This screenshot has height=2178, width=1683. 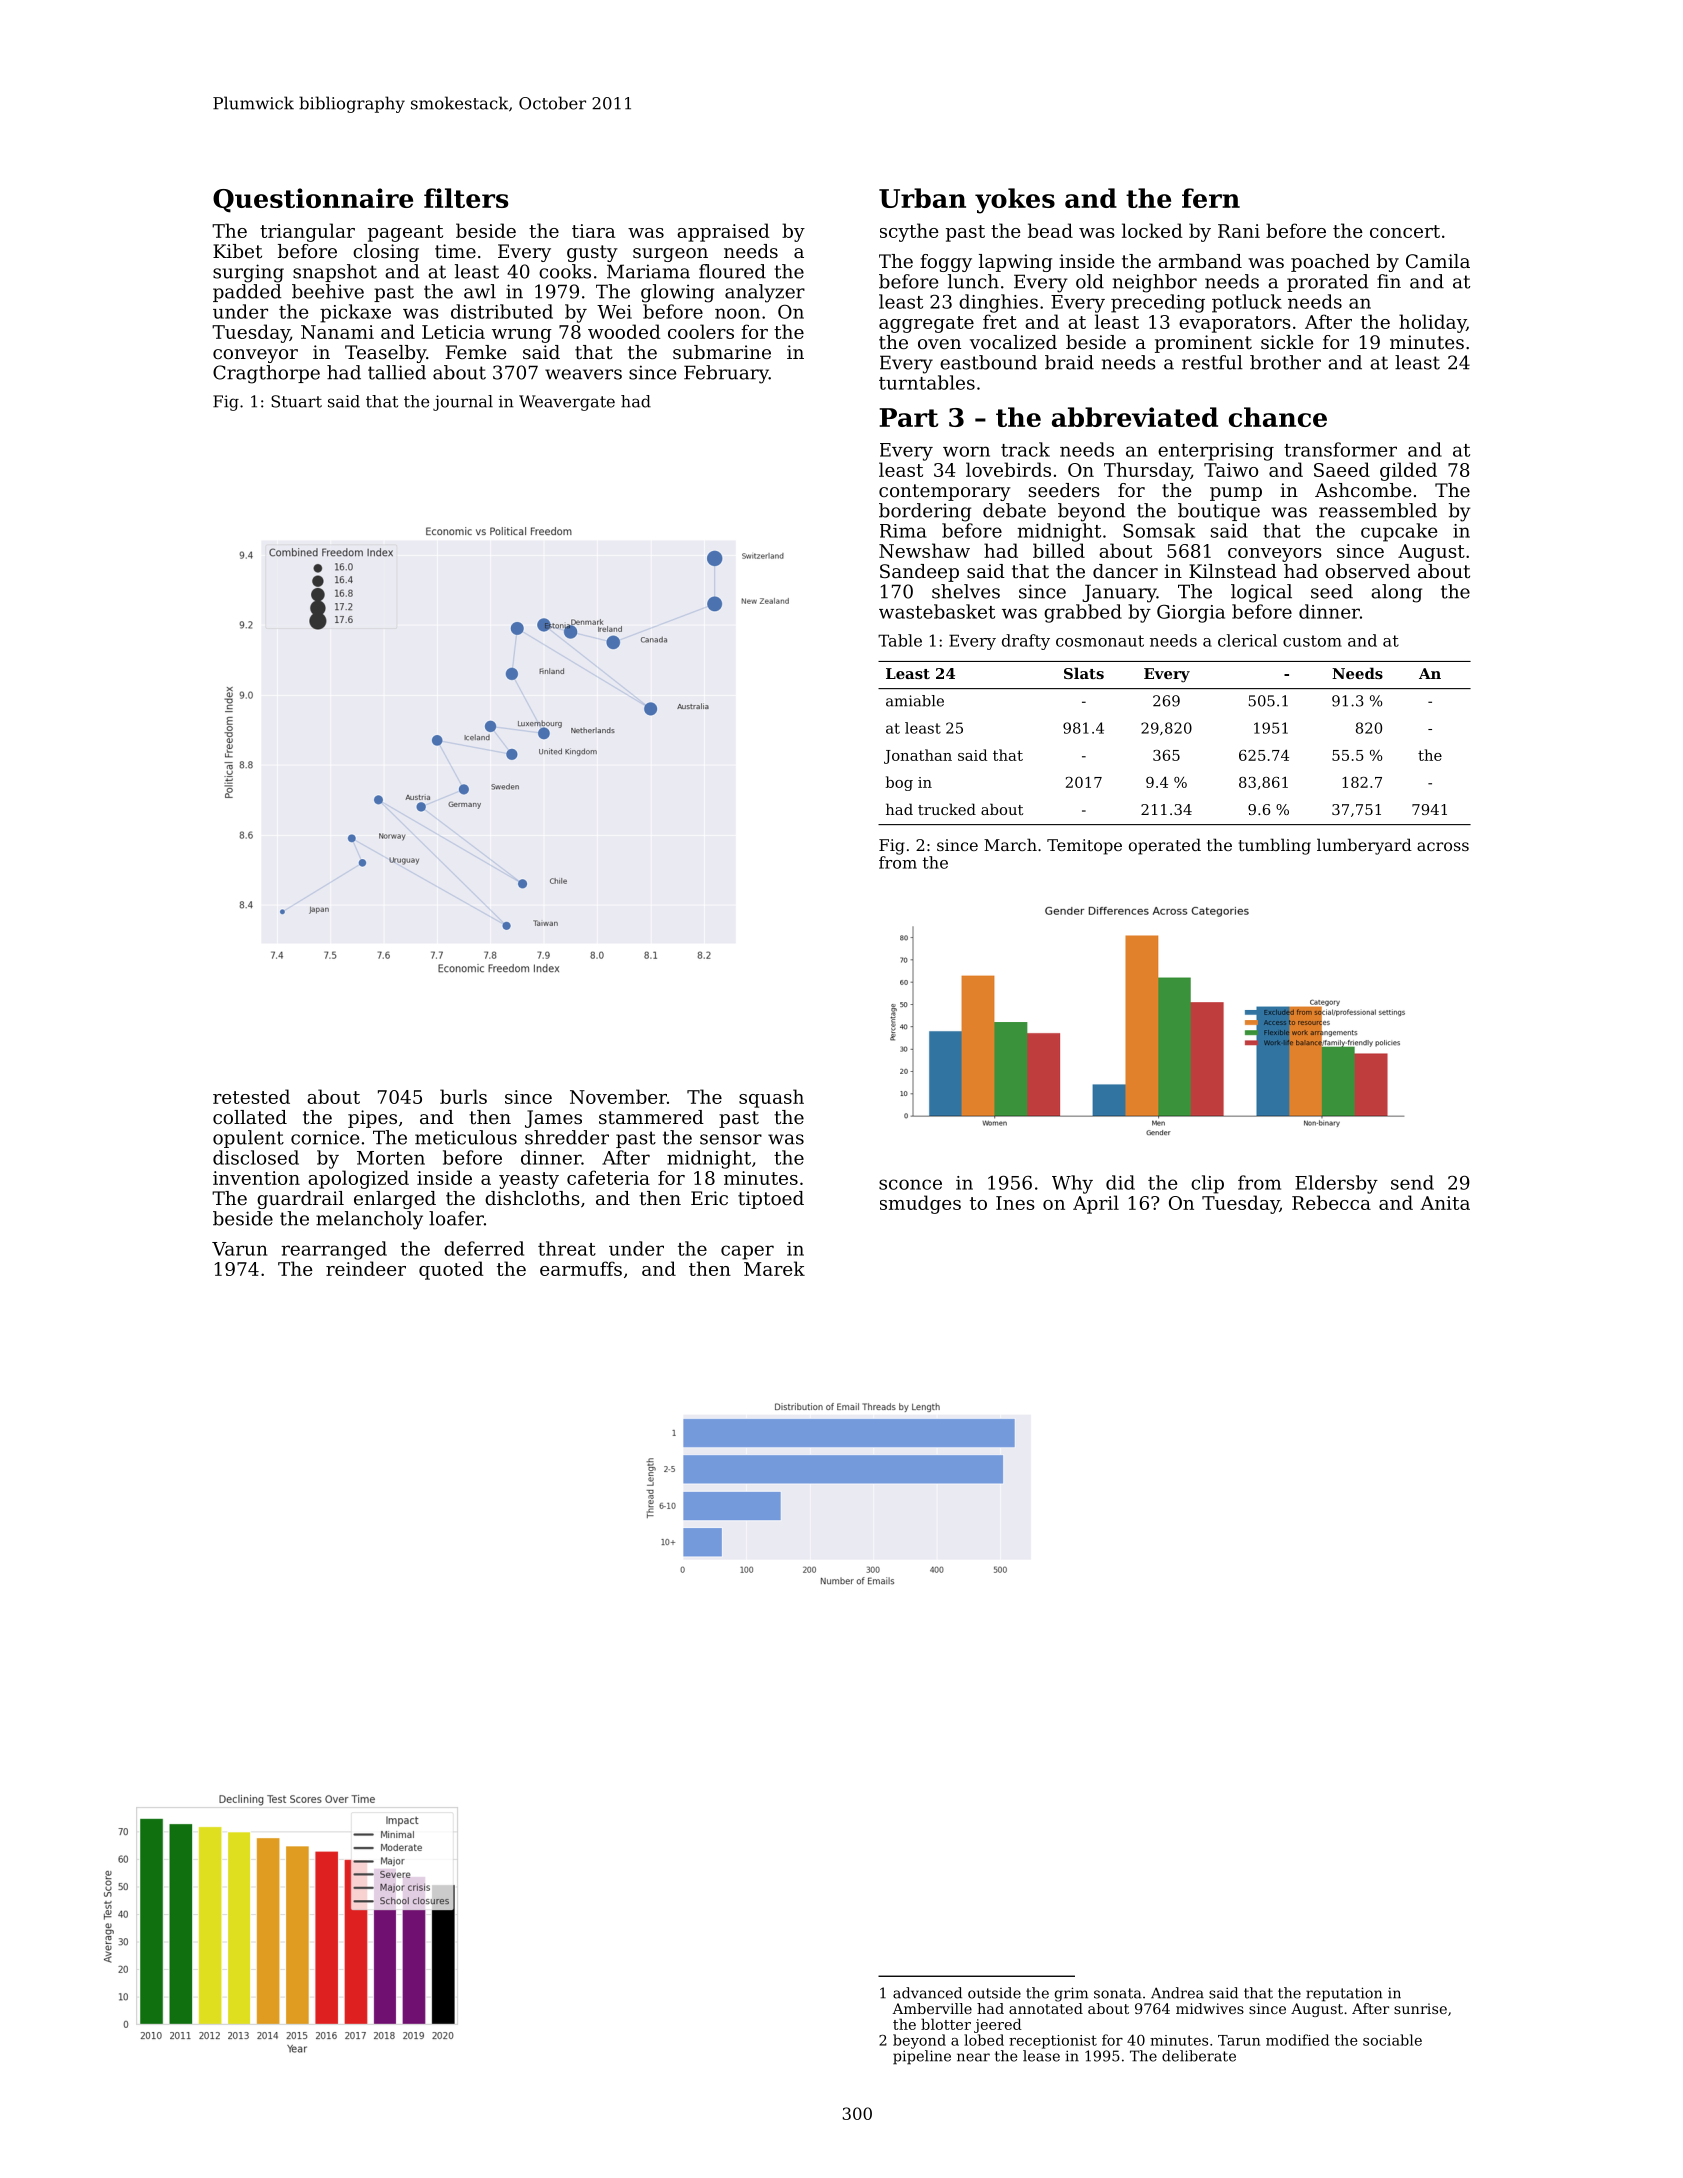 What do you see at coordinates (239, 1249) in the screenshot?
I see `Varun` at bounding box center [239, 1249].
